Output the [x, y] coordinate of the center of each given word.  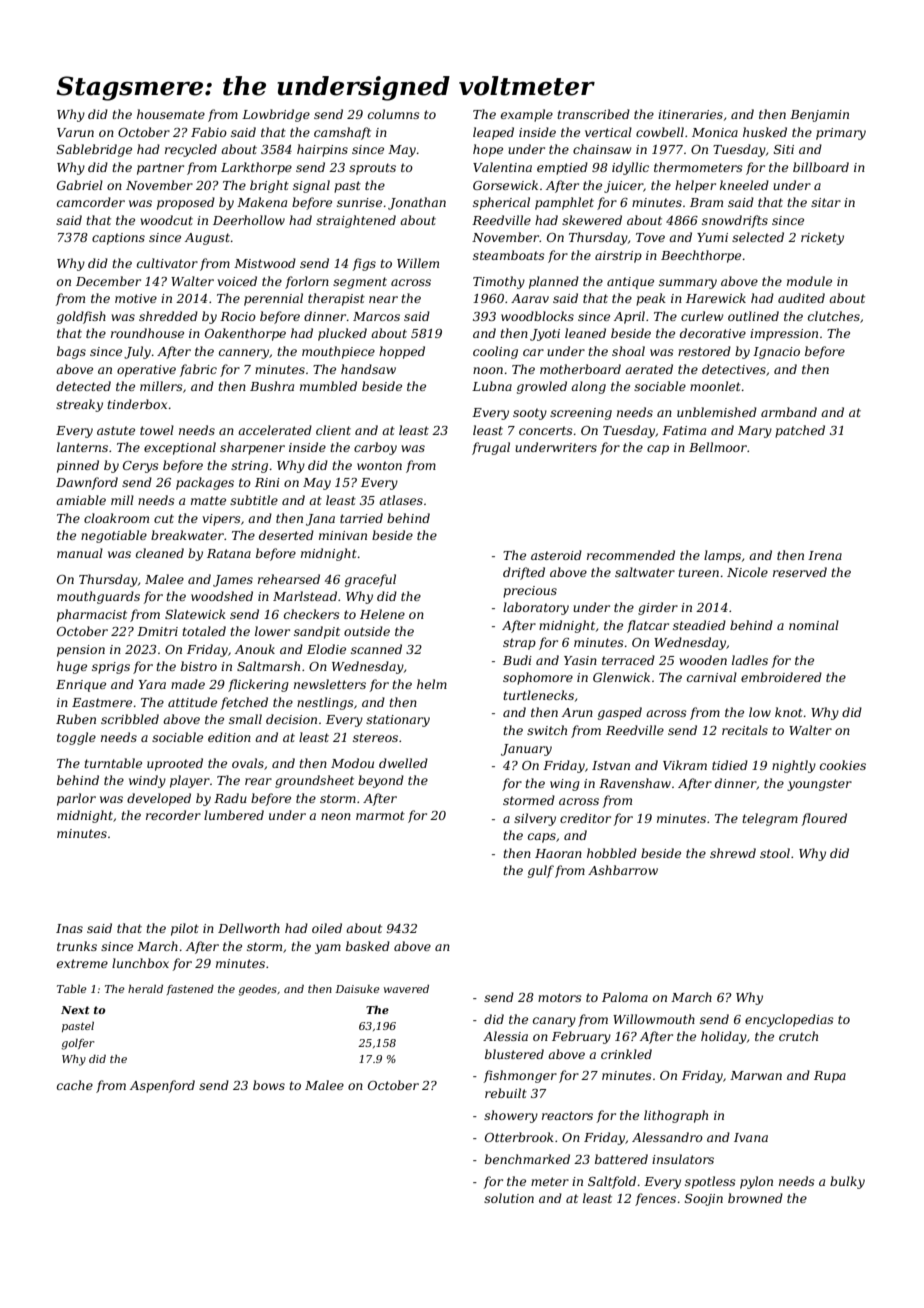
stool [775, 853]
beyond [381, 781]
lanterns [82, 447]
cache [75, 1085]
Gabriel [80, 185]
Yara [152, 684]
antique [630, 283]
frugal [491, 448]
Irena [825, 555]
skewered [592, 220]
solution [509, 1198]
